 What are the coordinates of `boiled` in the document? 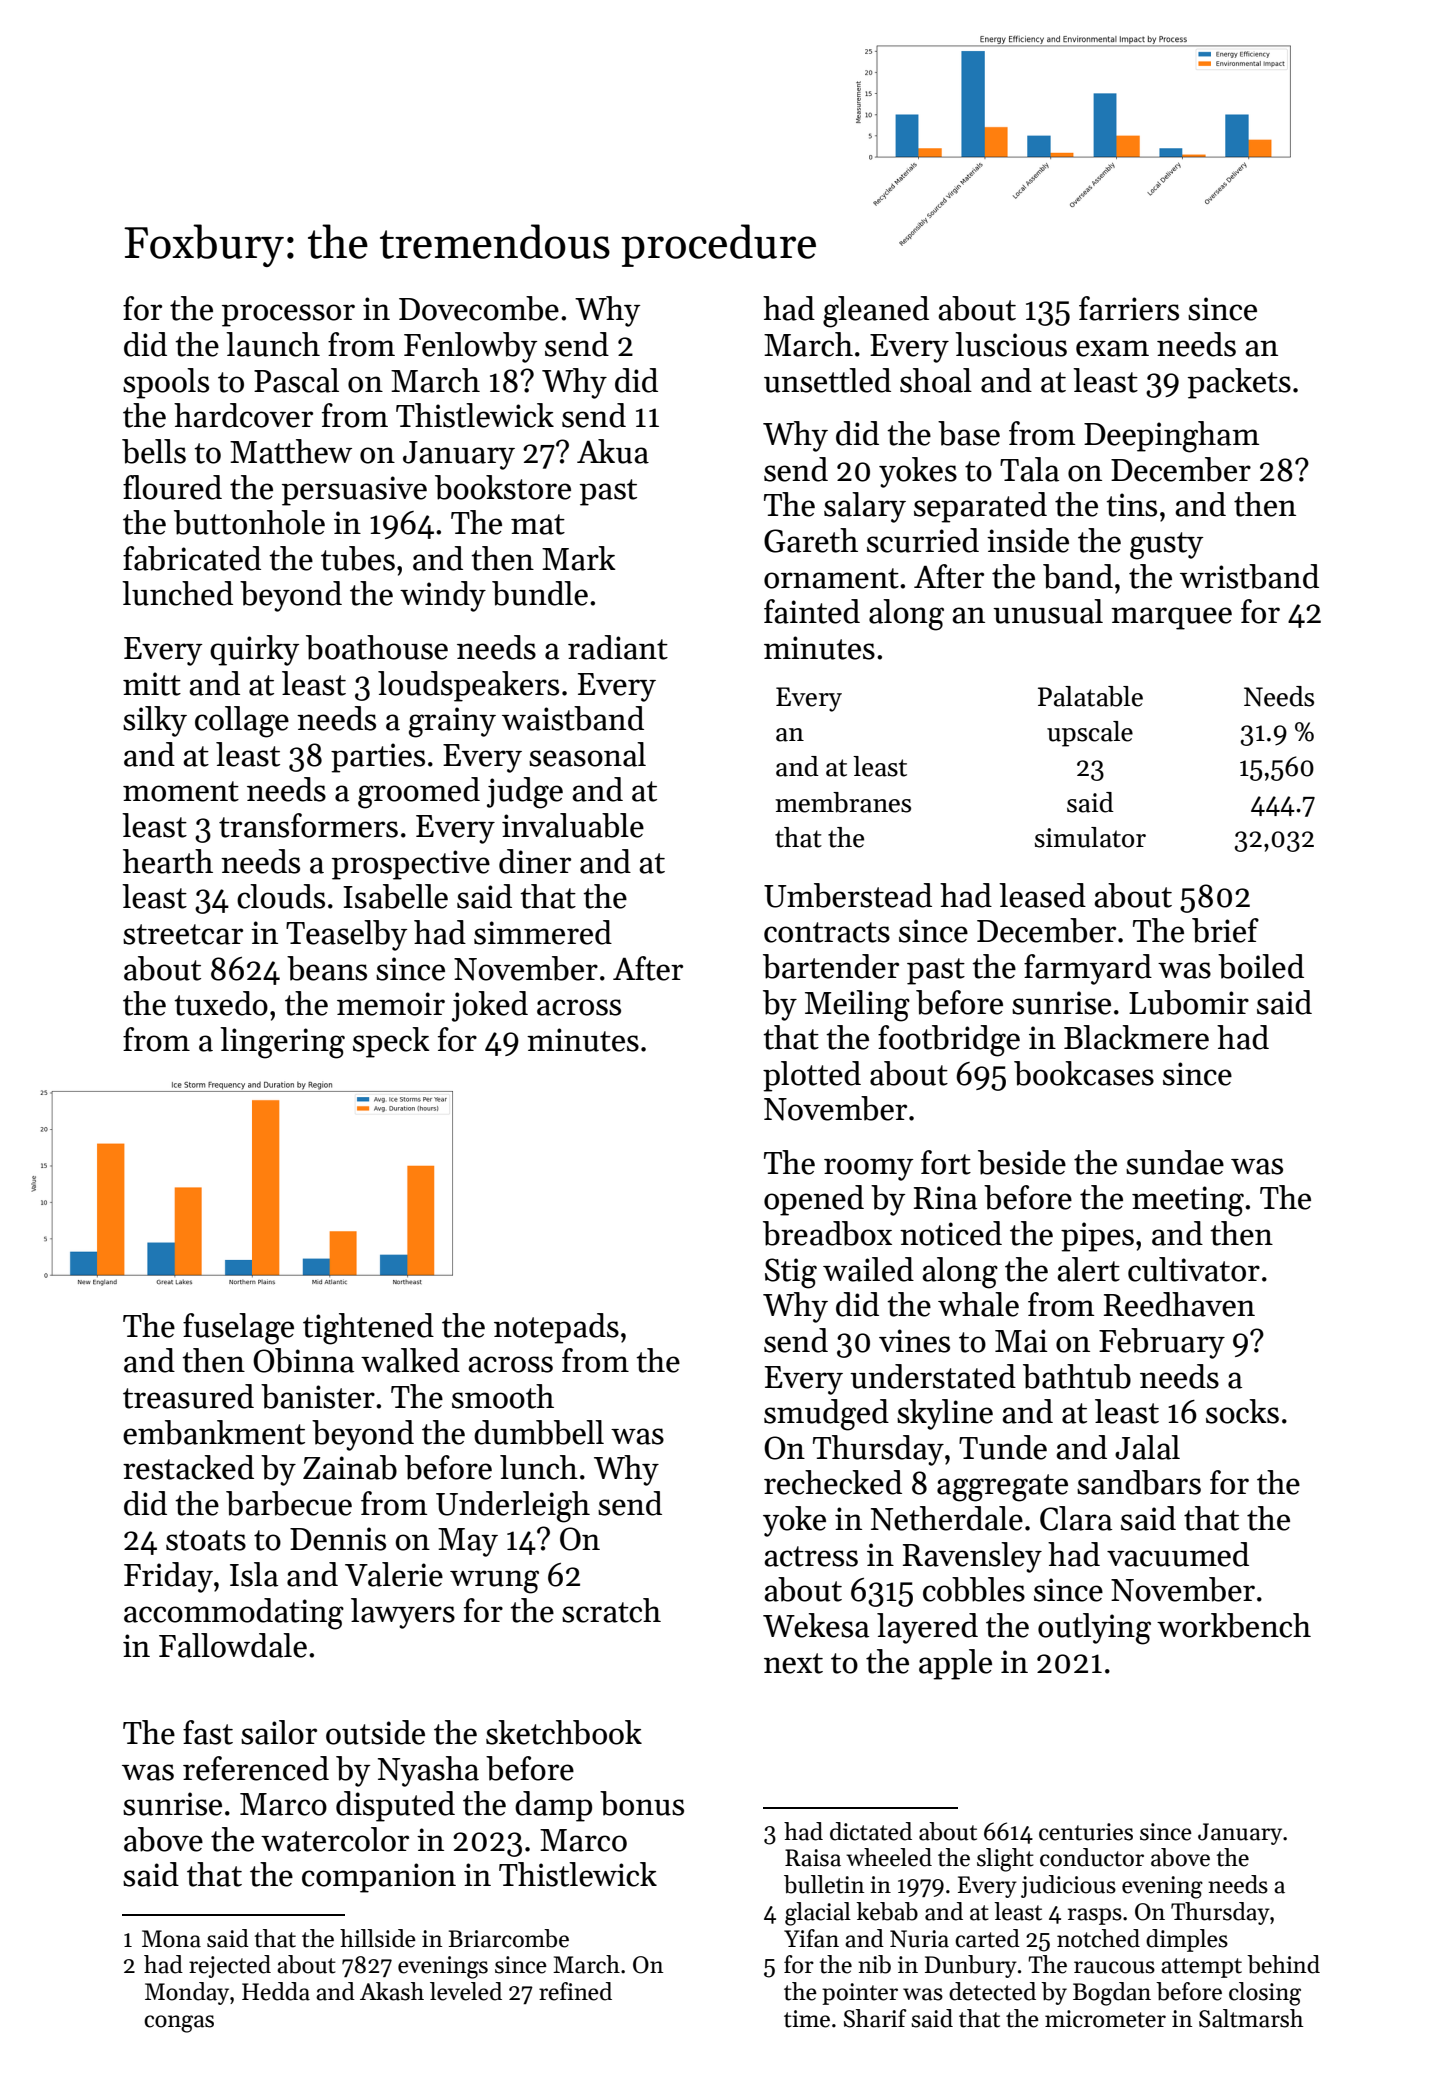 It's located at (1261, 966).
